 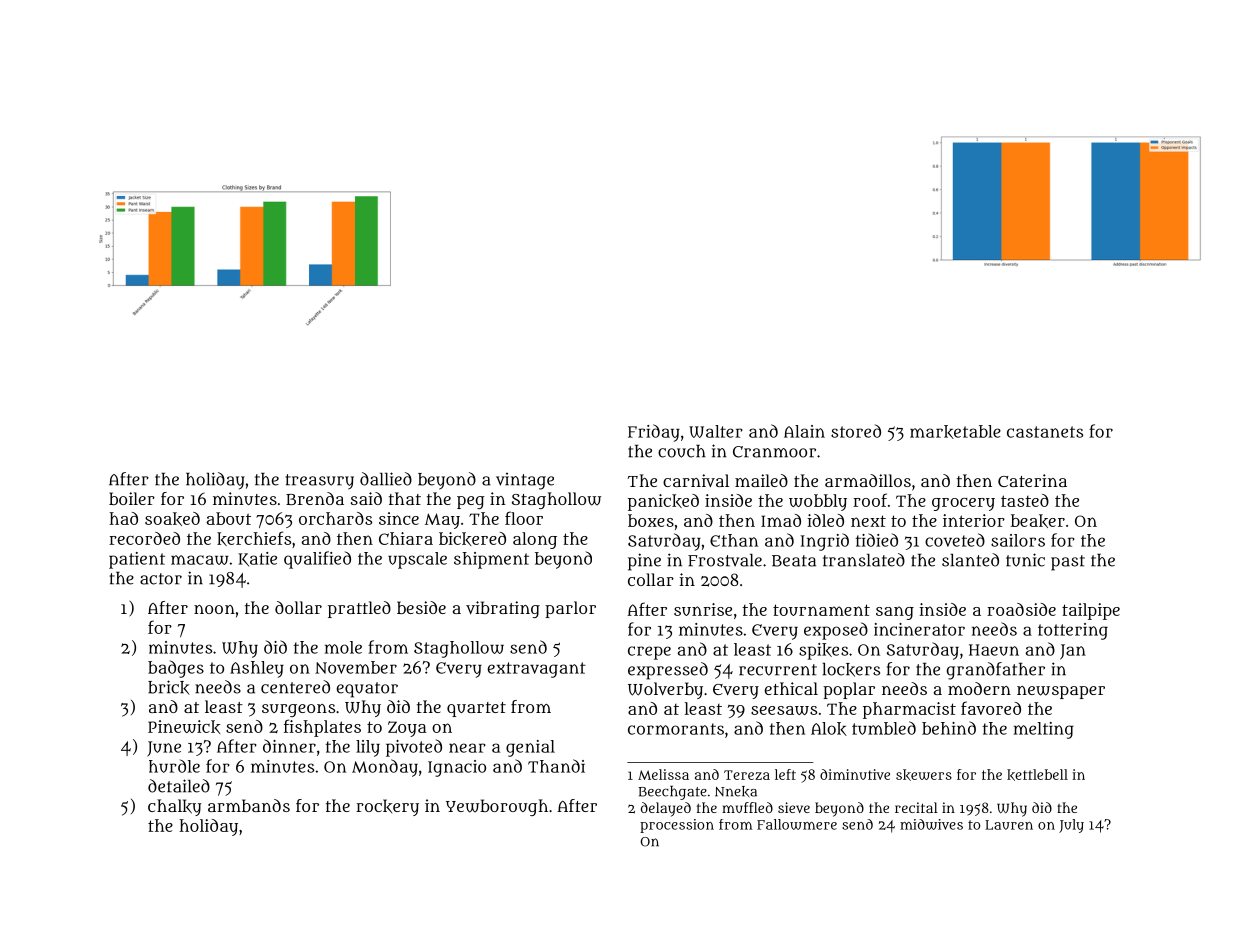 What do you see at coordinates (1021, 609) in the screenshot?
I see `roadside` at bounding box center [1021, 609].
